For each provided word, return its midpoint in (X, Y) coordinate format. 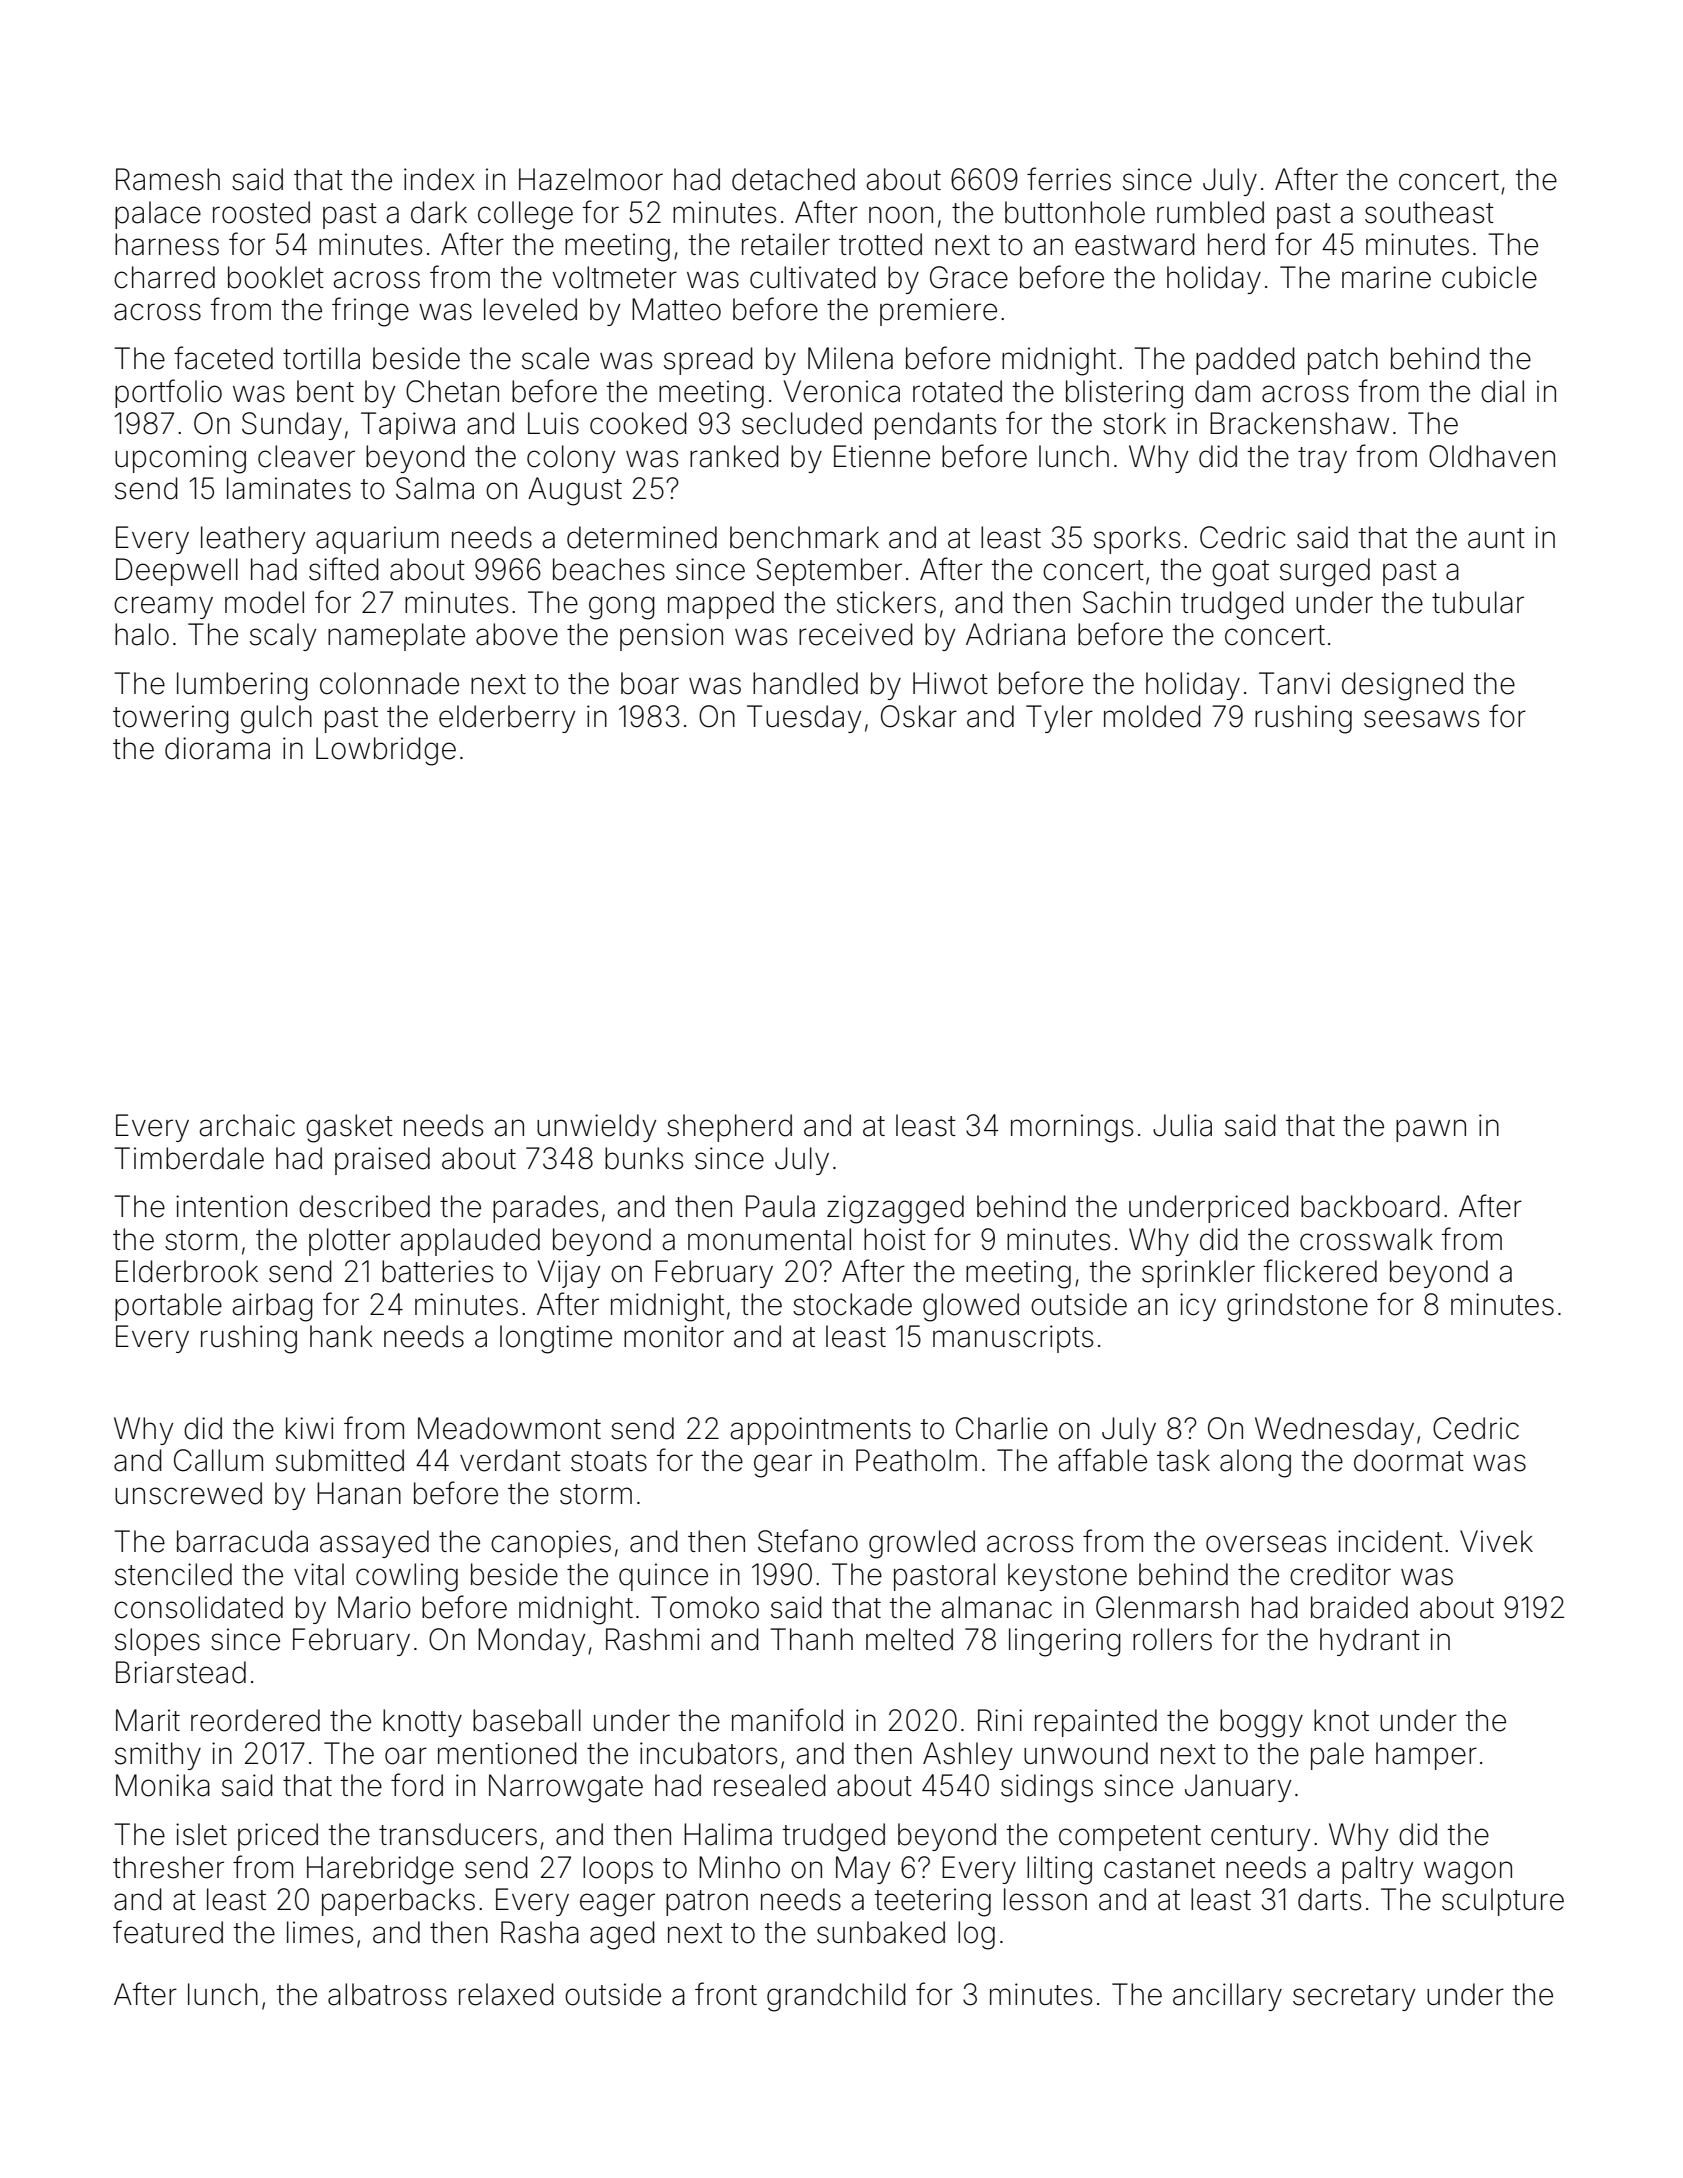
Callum (218, 1460)
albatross (387, 1994)
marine (1386, 277)
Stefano (808, 1541)
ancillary (1227, 1997)
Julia (1182, 1125)
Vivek (1496, 1541)
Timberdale (189, 1158)
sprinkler (1198, 1274)
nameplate (396, 637)
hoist (895, 1239)
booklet (276, 277)
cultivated (813, 277)
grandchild (836, 1997)
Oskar (919, 716)
